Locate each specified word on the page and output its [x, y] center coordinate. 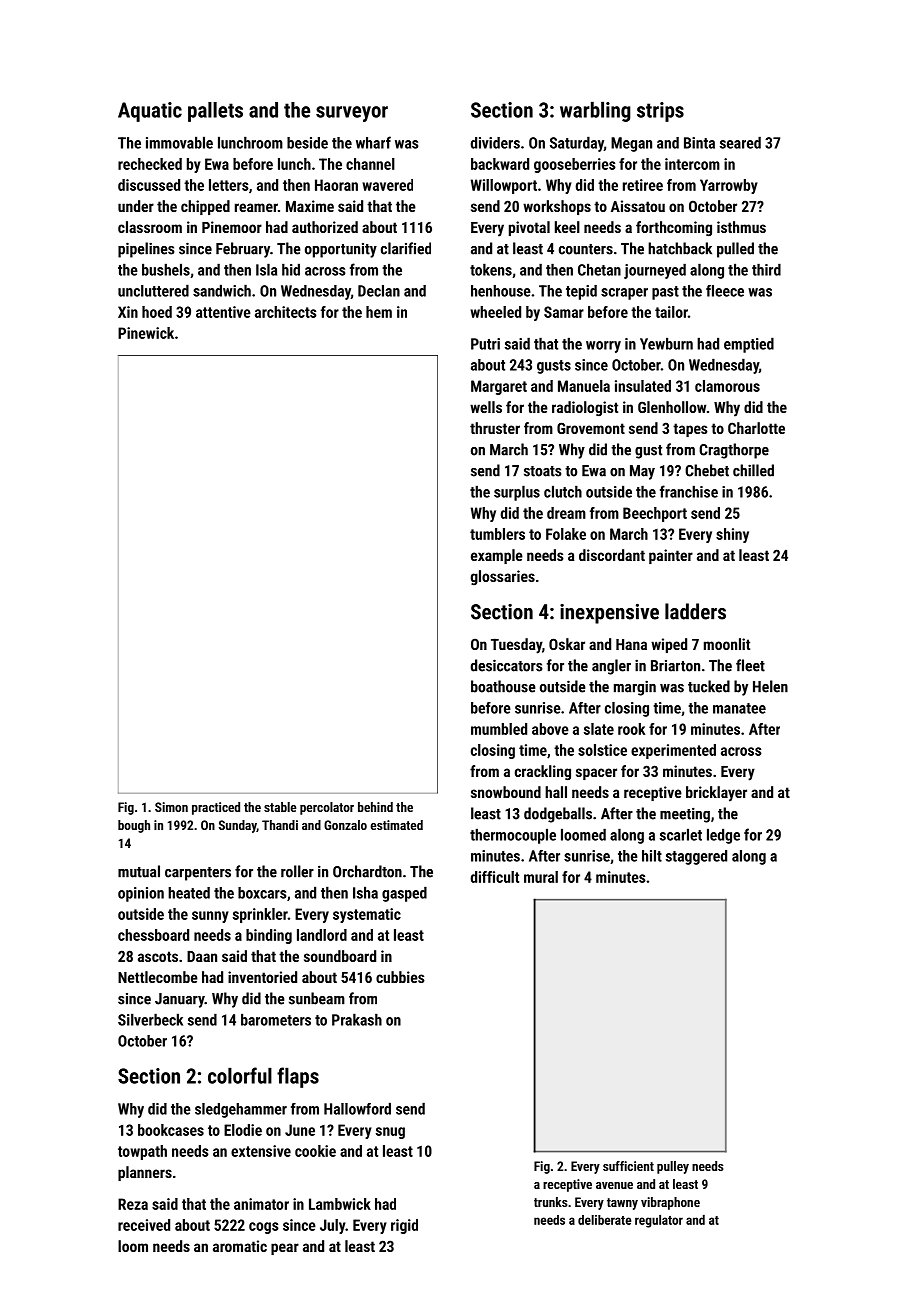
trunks [550, 1202]
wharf [373, 142]
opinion [141, 894]
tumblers [497, 534]
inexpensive [609, 614]
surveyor [352, 114]
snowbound [506, 792]
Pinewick [146, 333]
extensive [261, 1151]
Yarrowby [729, 186]
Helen [770, 686]
